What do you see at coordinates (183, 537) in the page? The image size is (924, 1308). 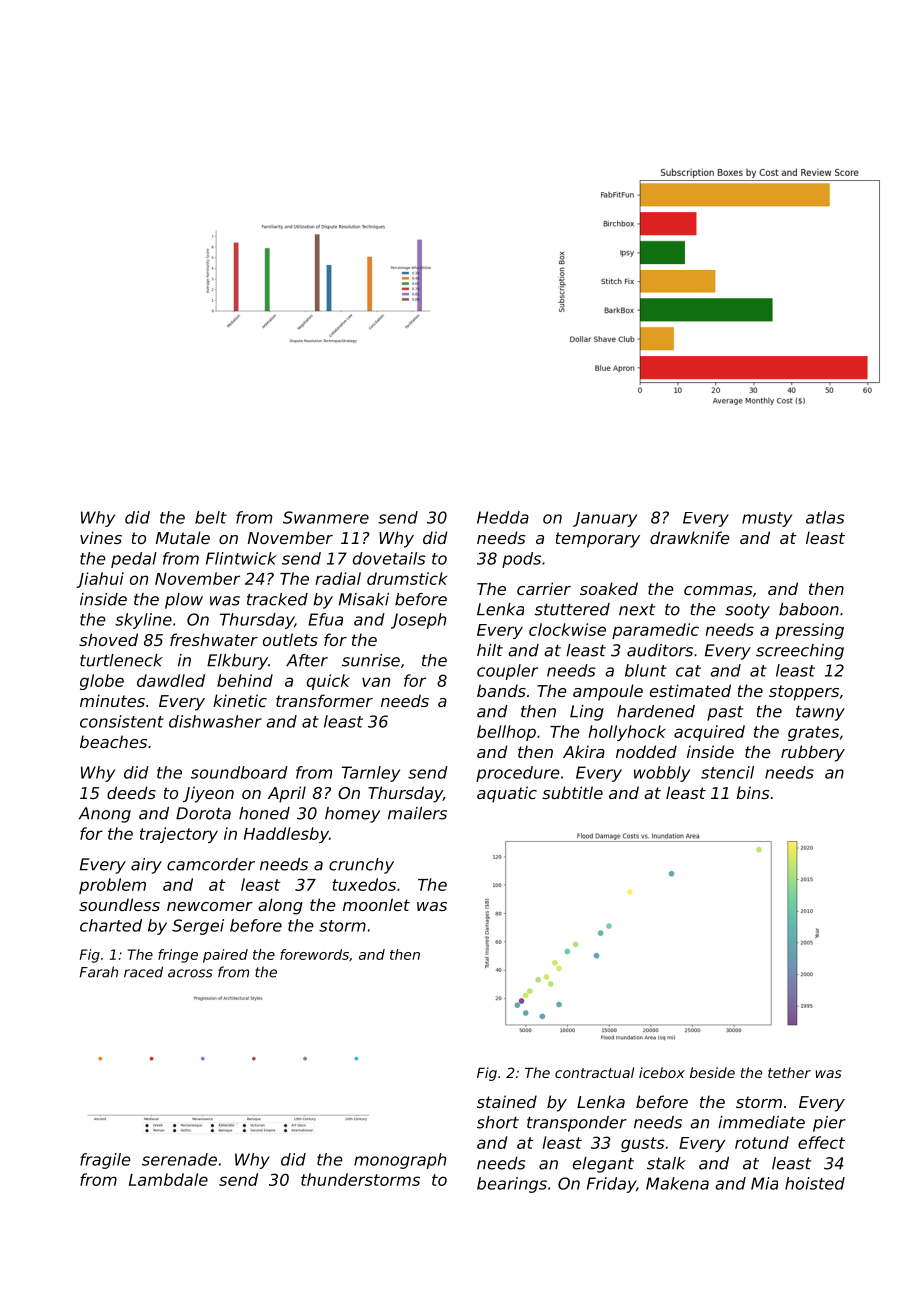 I see `Mutale` at bounding box center [183, 537].
